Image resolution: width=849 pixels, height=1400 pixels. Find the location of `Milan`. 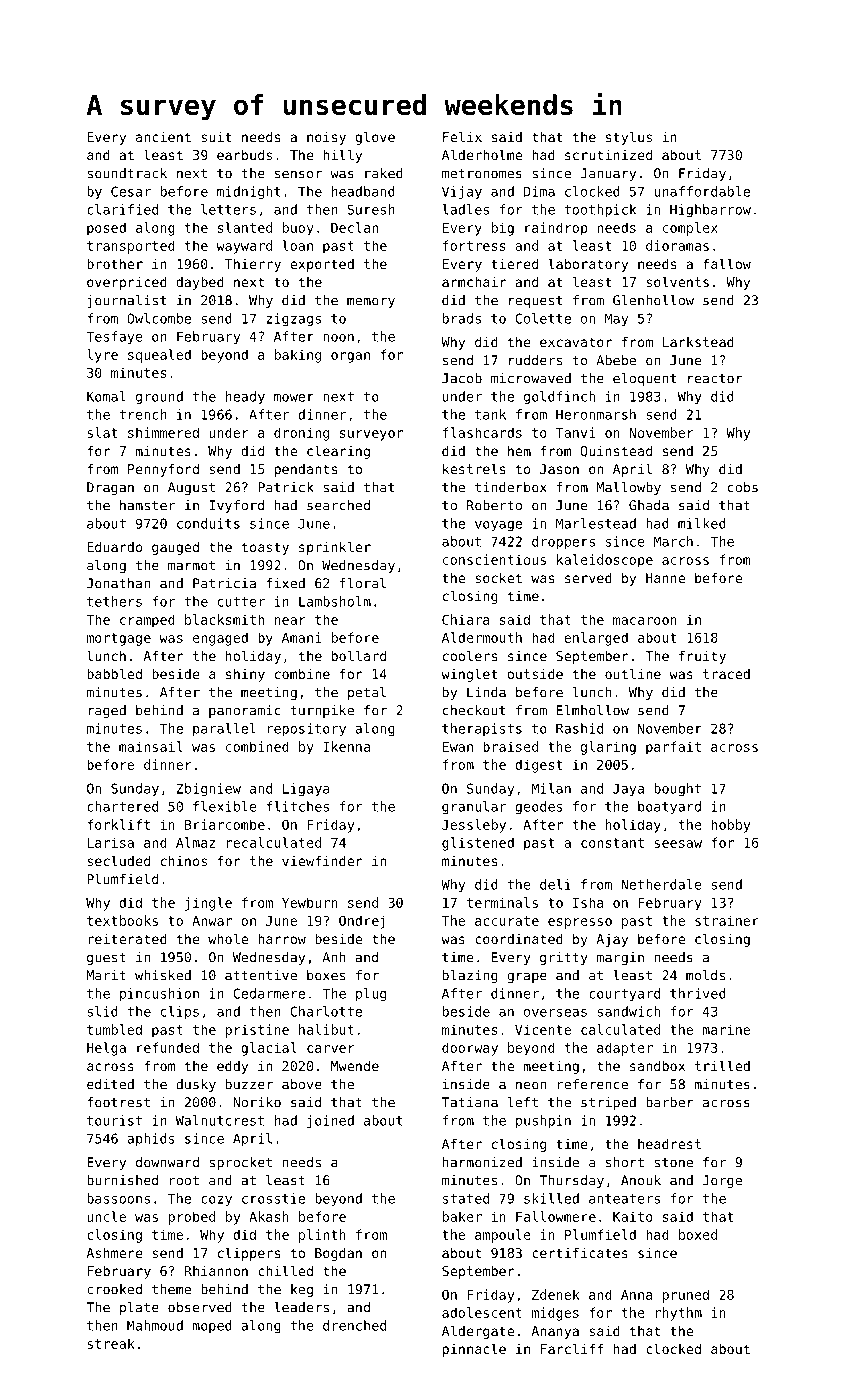

Milan is located at coordinates (551, 788).
